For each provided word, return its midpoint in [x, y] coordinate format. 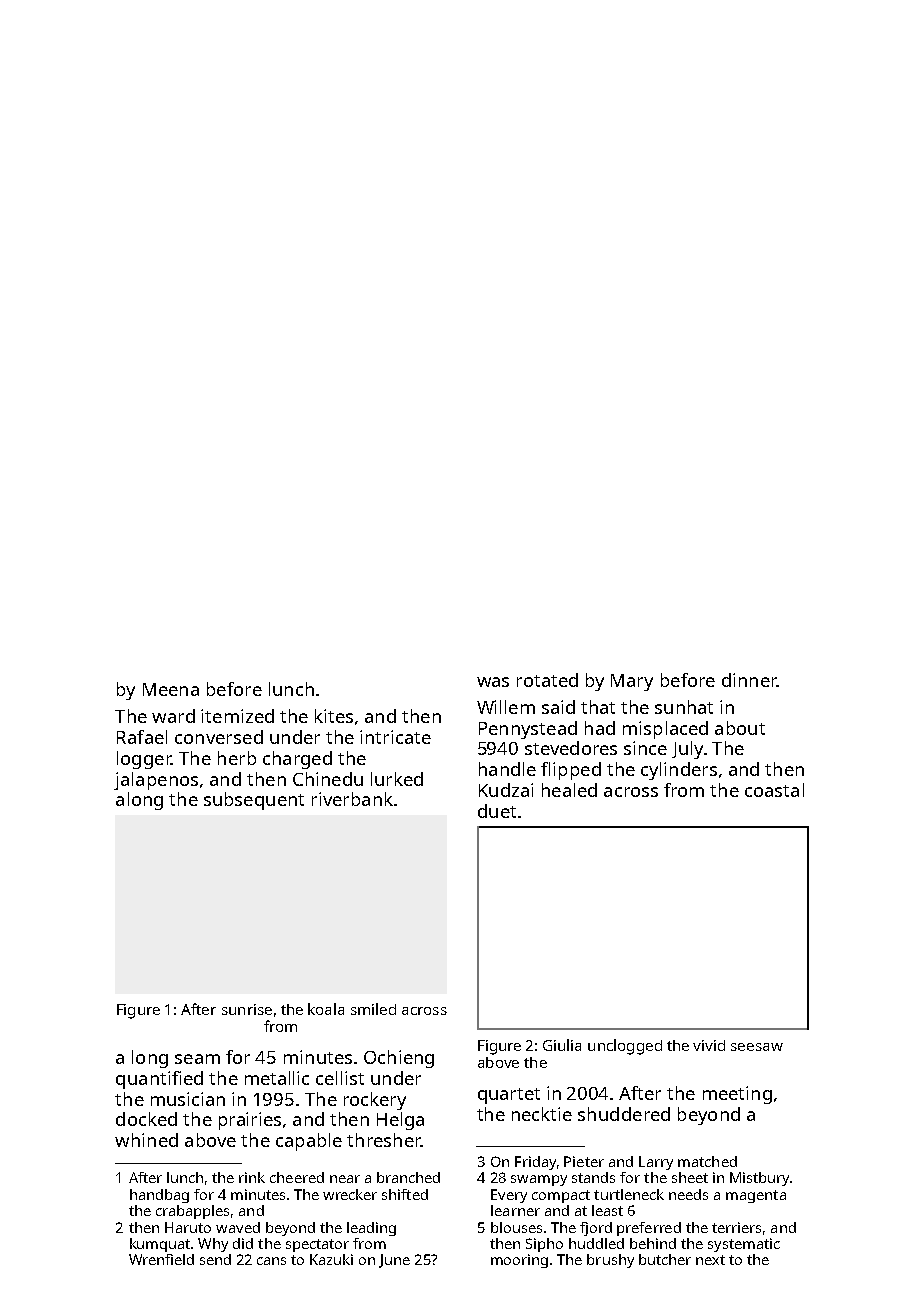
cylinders [679, 771]
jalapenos [156, 781]
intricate [395, 737]
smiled [373, 1009]
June [394, 1261]
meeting [737, 1095]
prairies [250, 1121]
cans [271, 1261]
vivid [709, 1045]
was [493, 682]
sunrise [247, 1009]
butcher [665, 1259]
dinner [749, 680]
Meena [171, 689]
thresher [384, 1140]
